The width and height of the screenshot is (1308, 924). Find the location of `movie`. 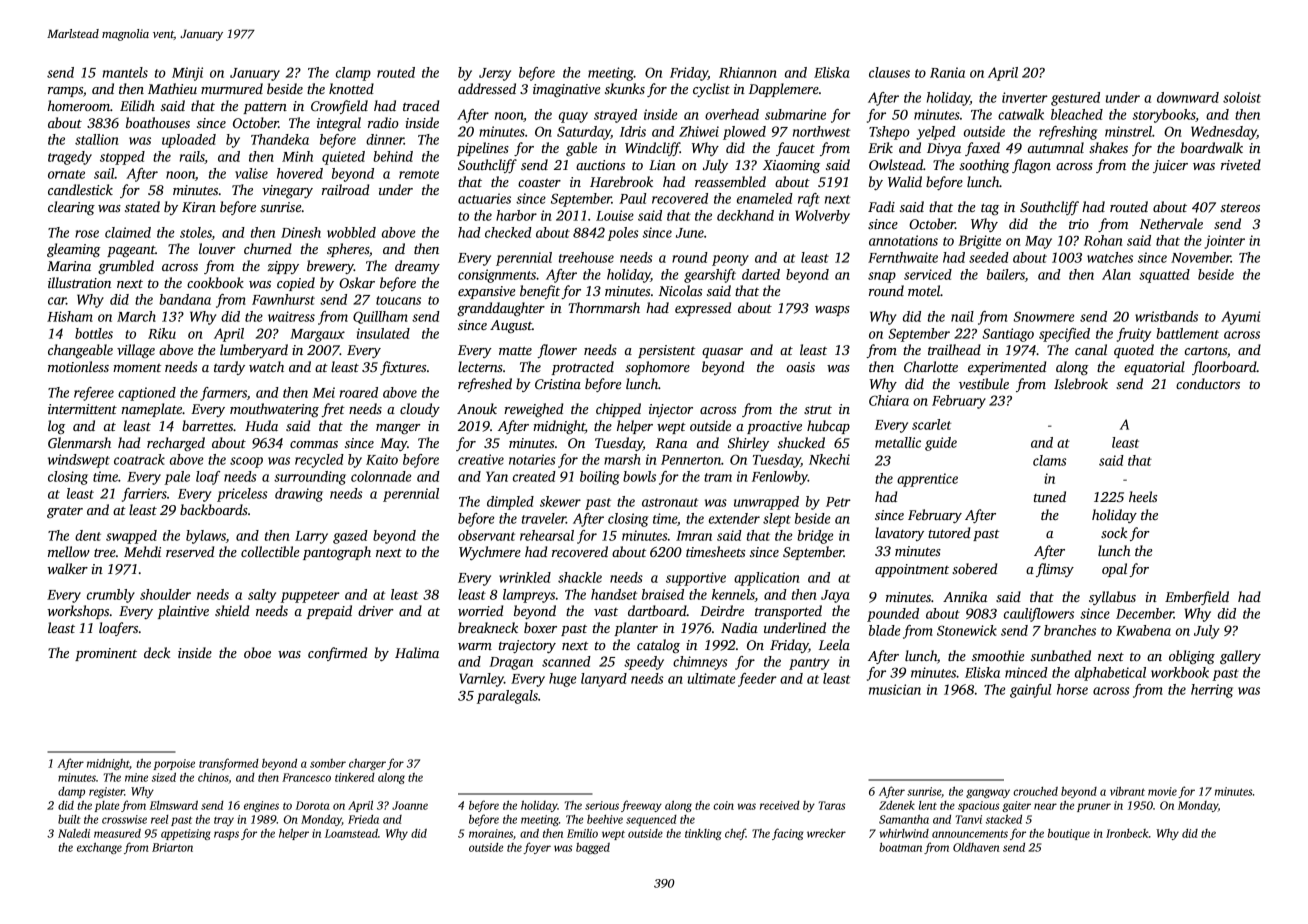

movie is located at coordinates (1162, 791).
